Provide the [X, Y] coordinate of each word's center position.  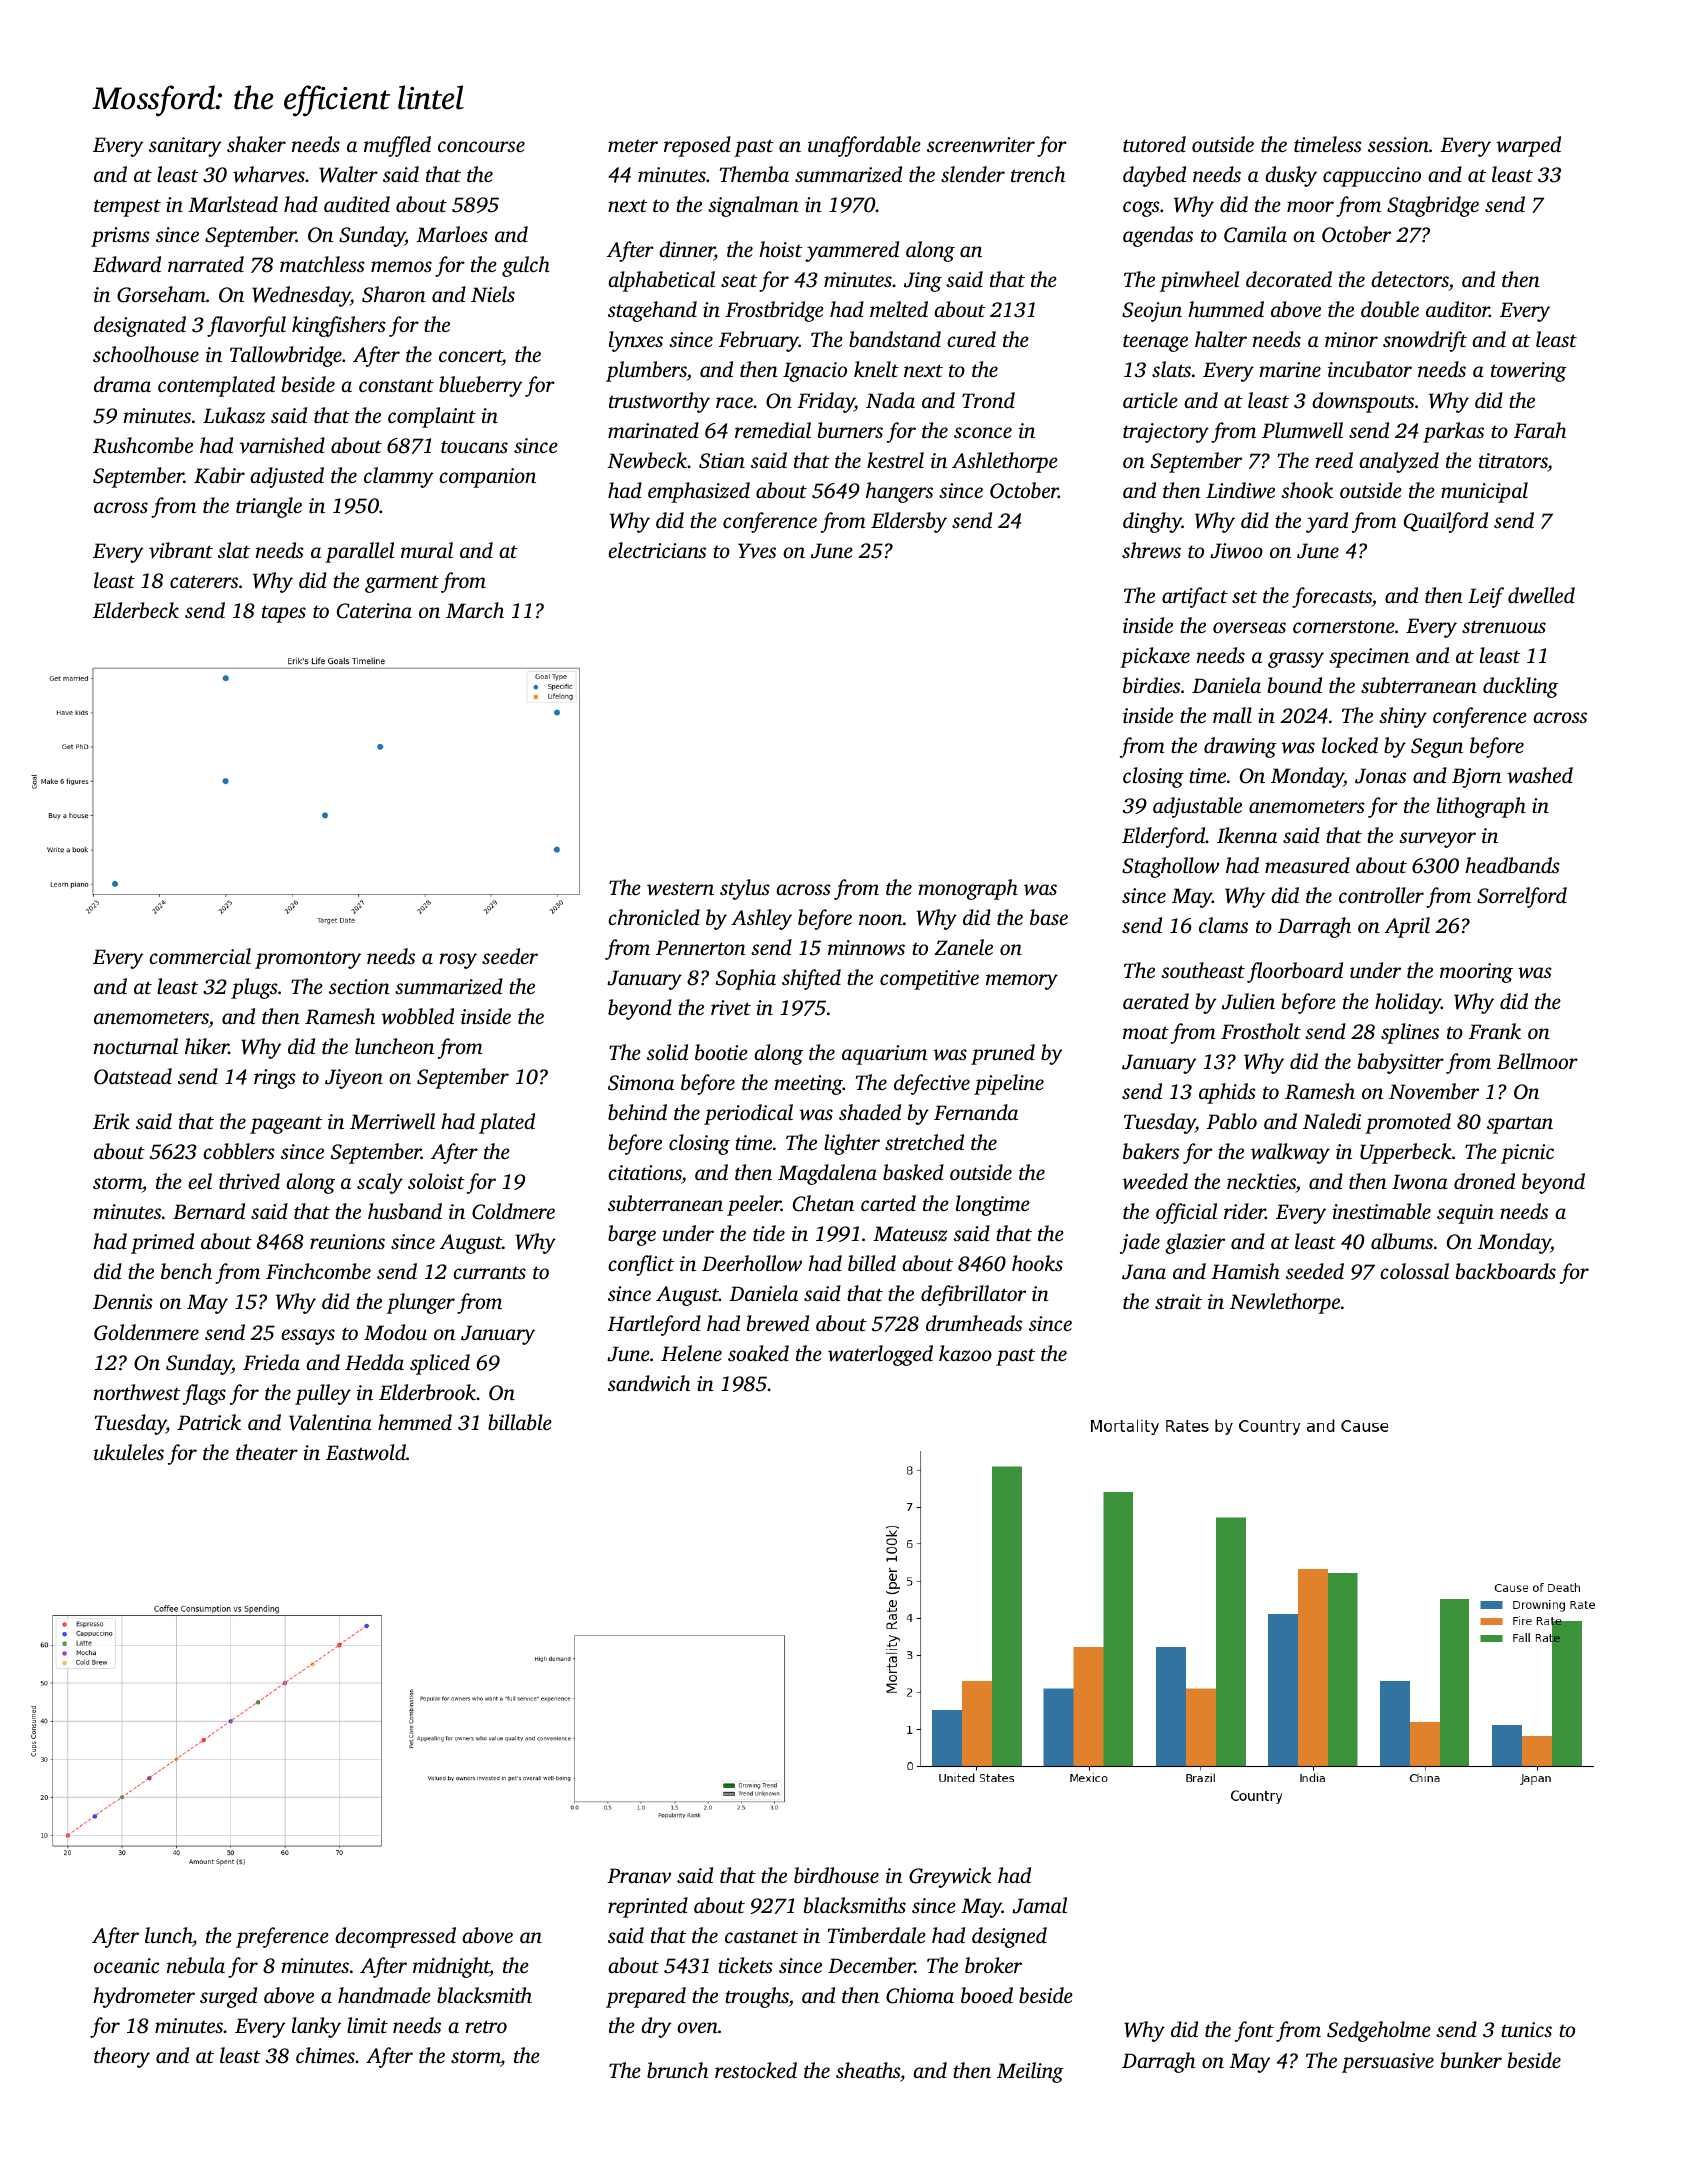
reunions [347, 1241]
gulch [526, 266]
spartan [1520, 1125]
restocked [756, 2070]
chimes [325, 2055]
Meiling [1030, 2072]
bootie [721, 1052]
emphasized [699, 492]
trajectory [1166, 433]
